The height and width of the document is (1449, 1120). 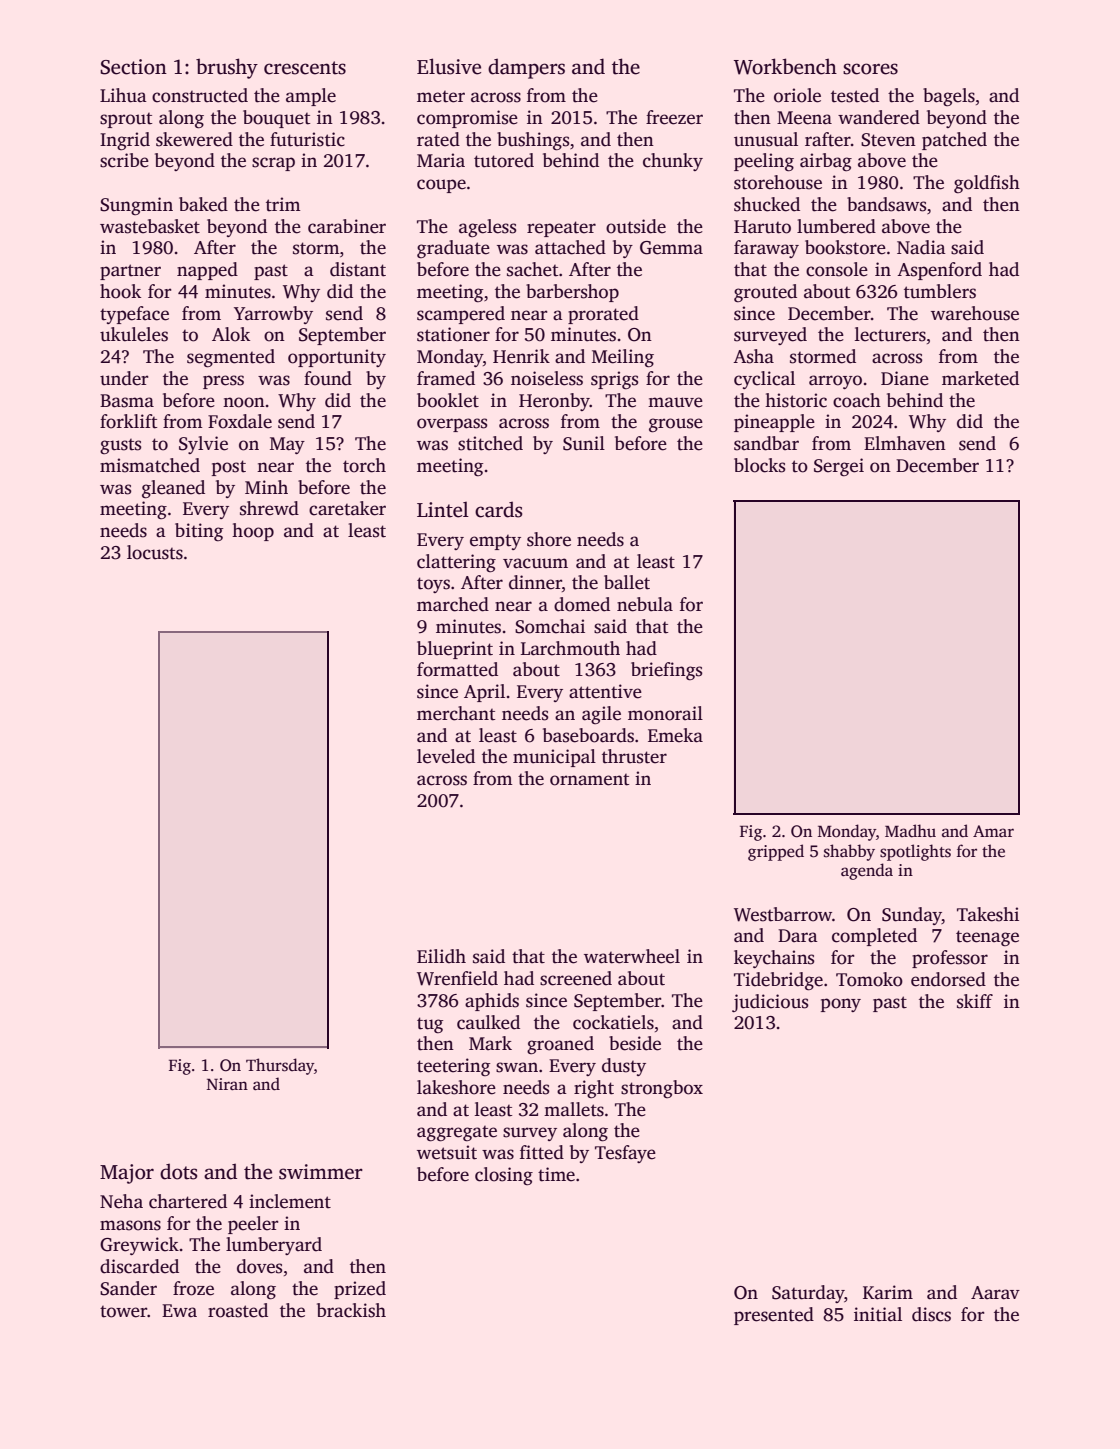 I want to click on Niran, so click(x=227, y=1084).
